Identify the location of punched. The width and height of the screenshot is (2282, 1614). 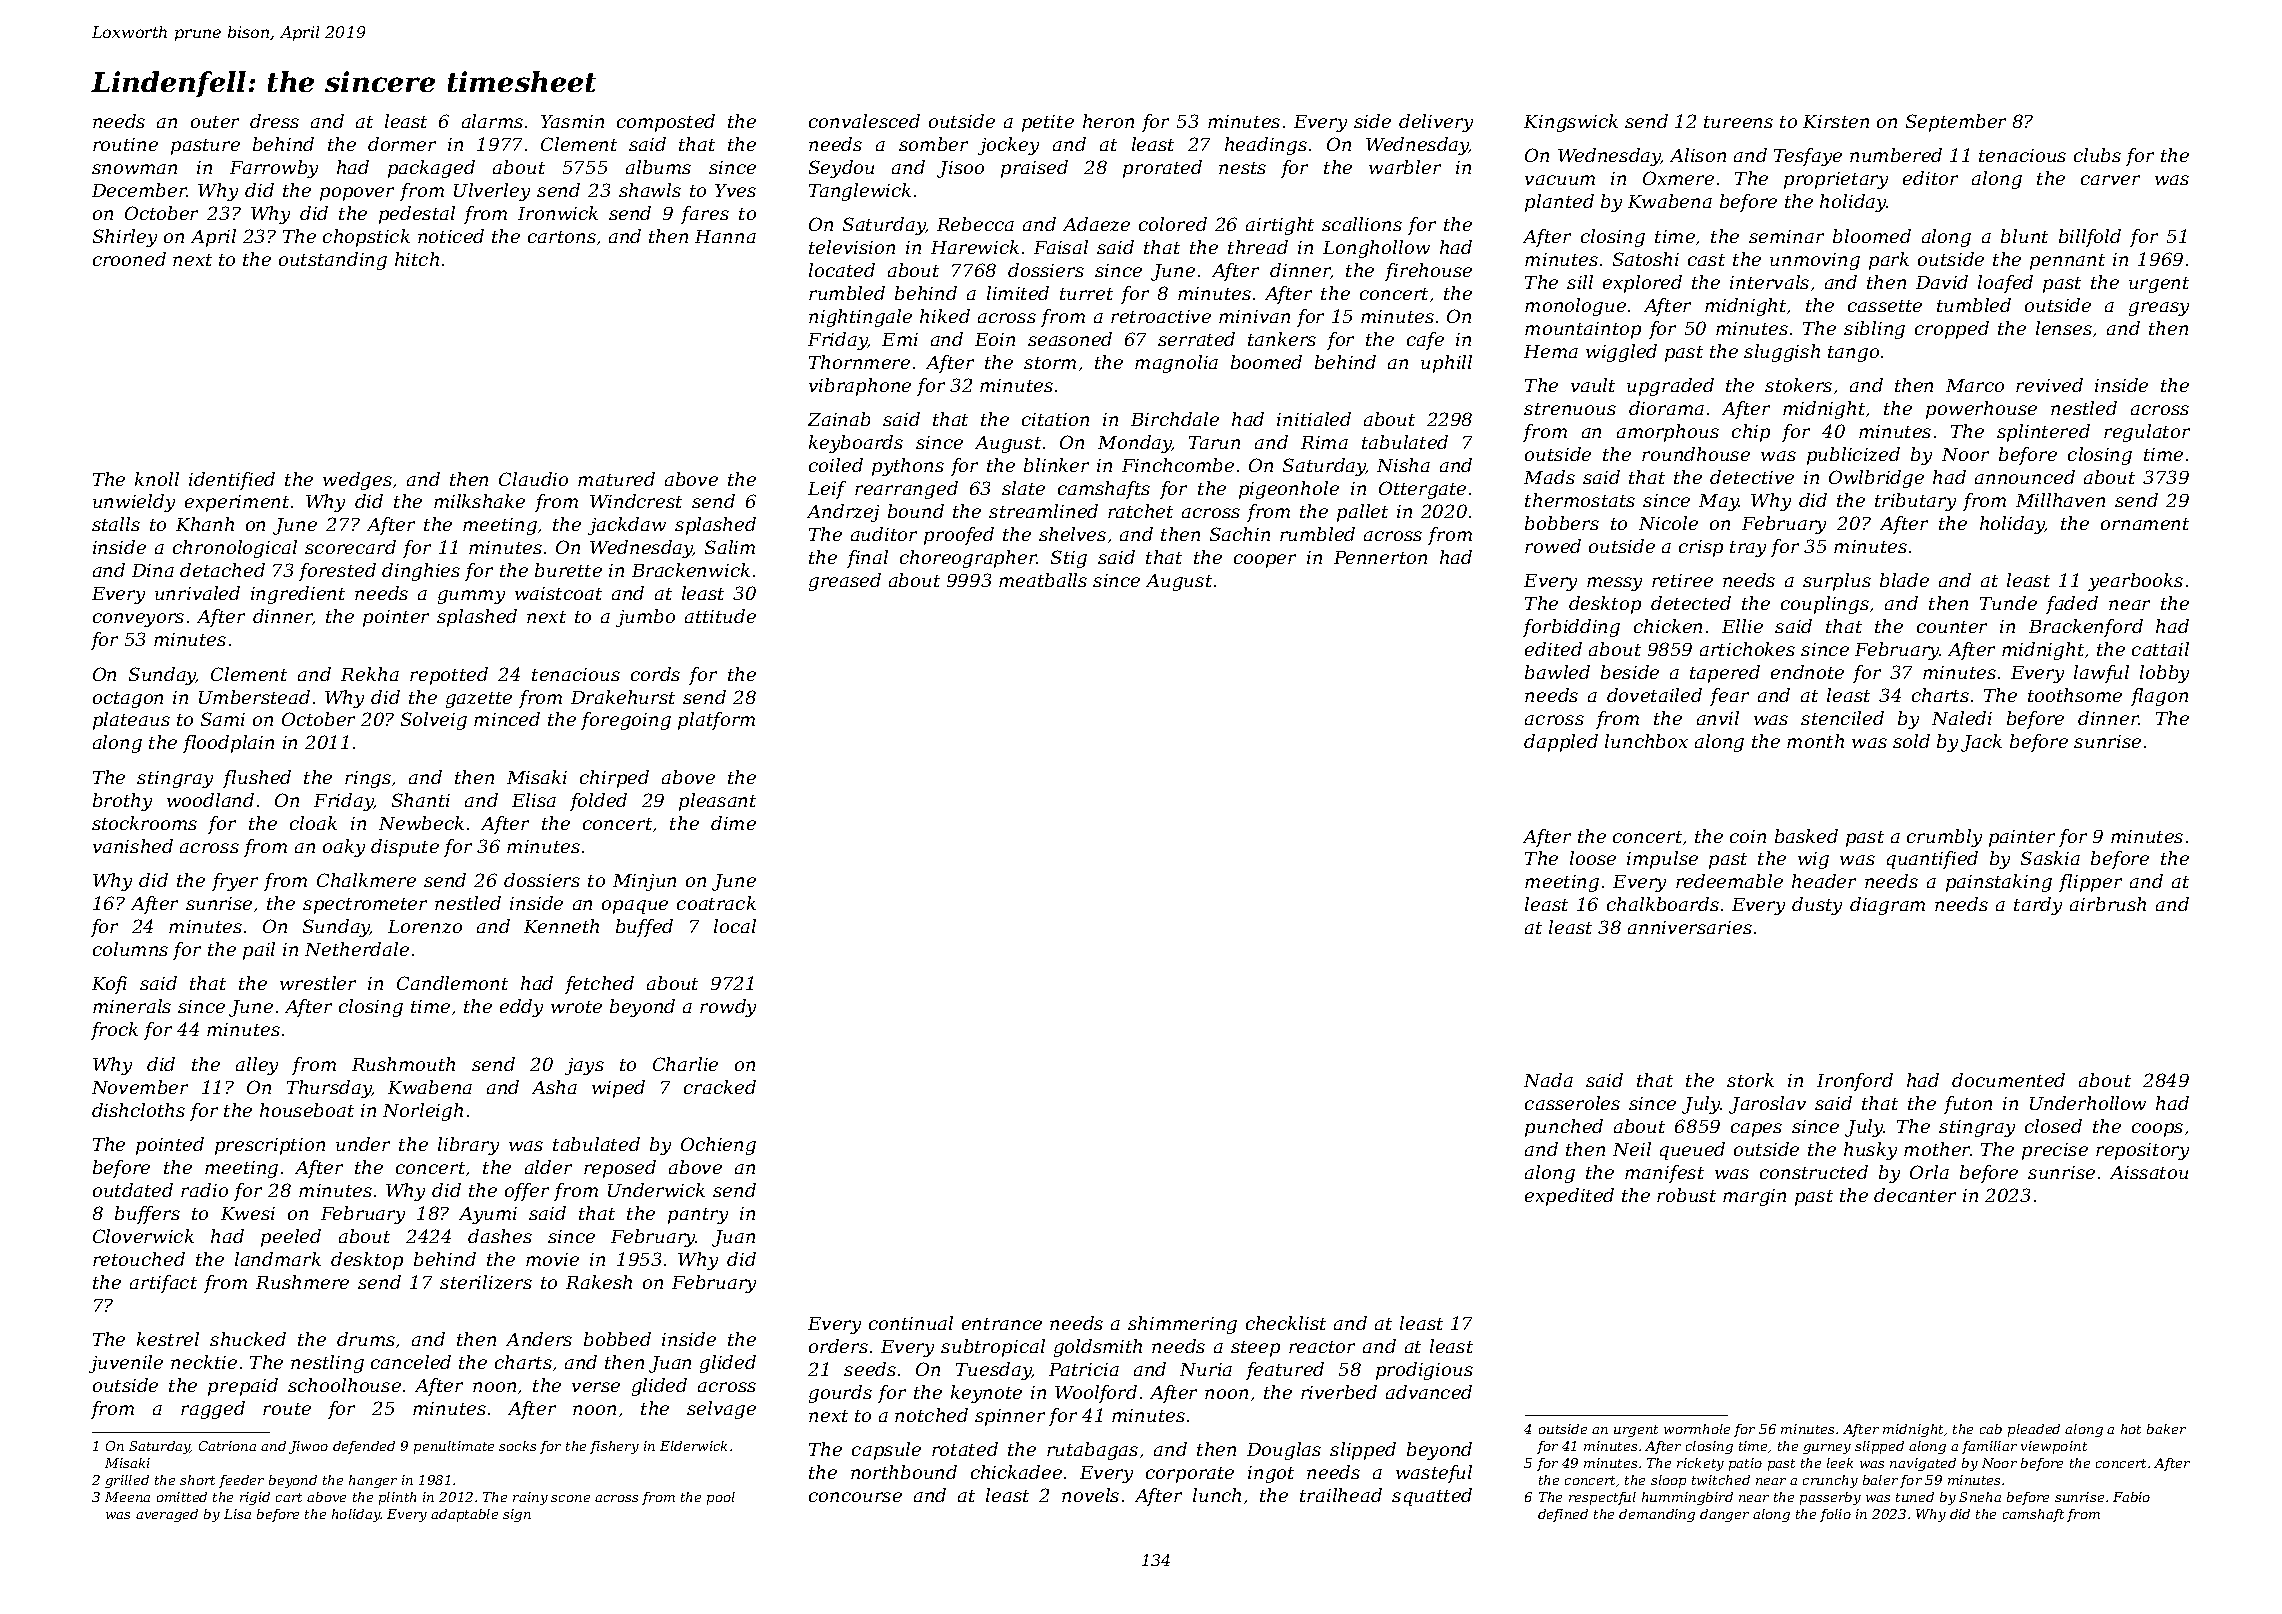
(1564, 1128).
